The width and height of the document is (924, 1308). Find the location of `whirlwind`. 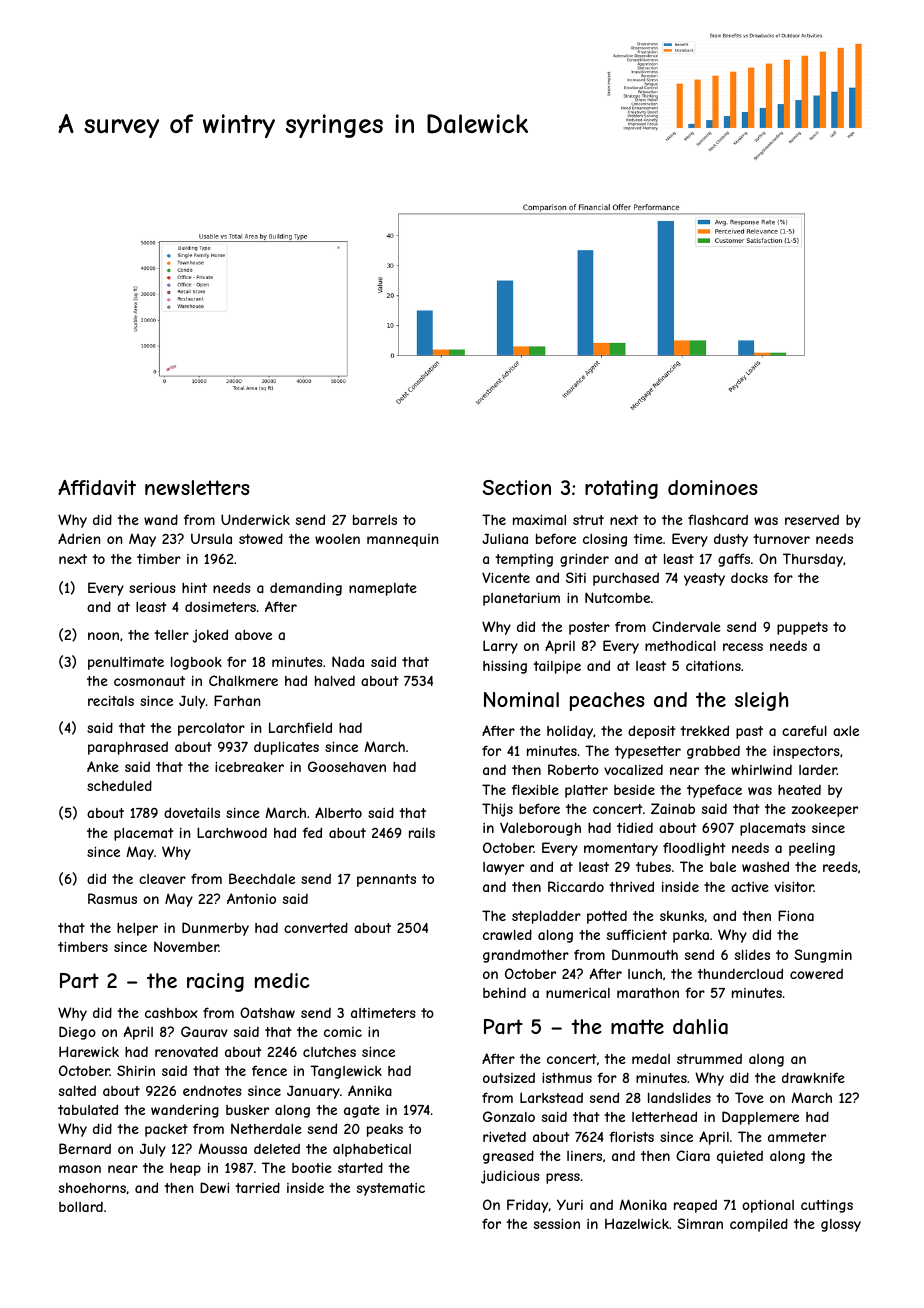

whirlwind is located at coordinates (761, 770).
